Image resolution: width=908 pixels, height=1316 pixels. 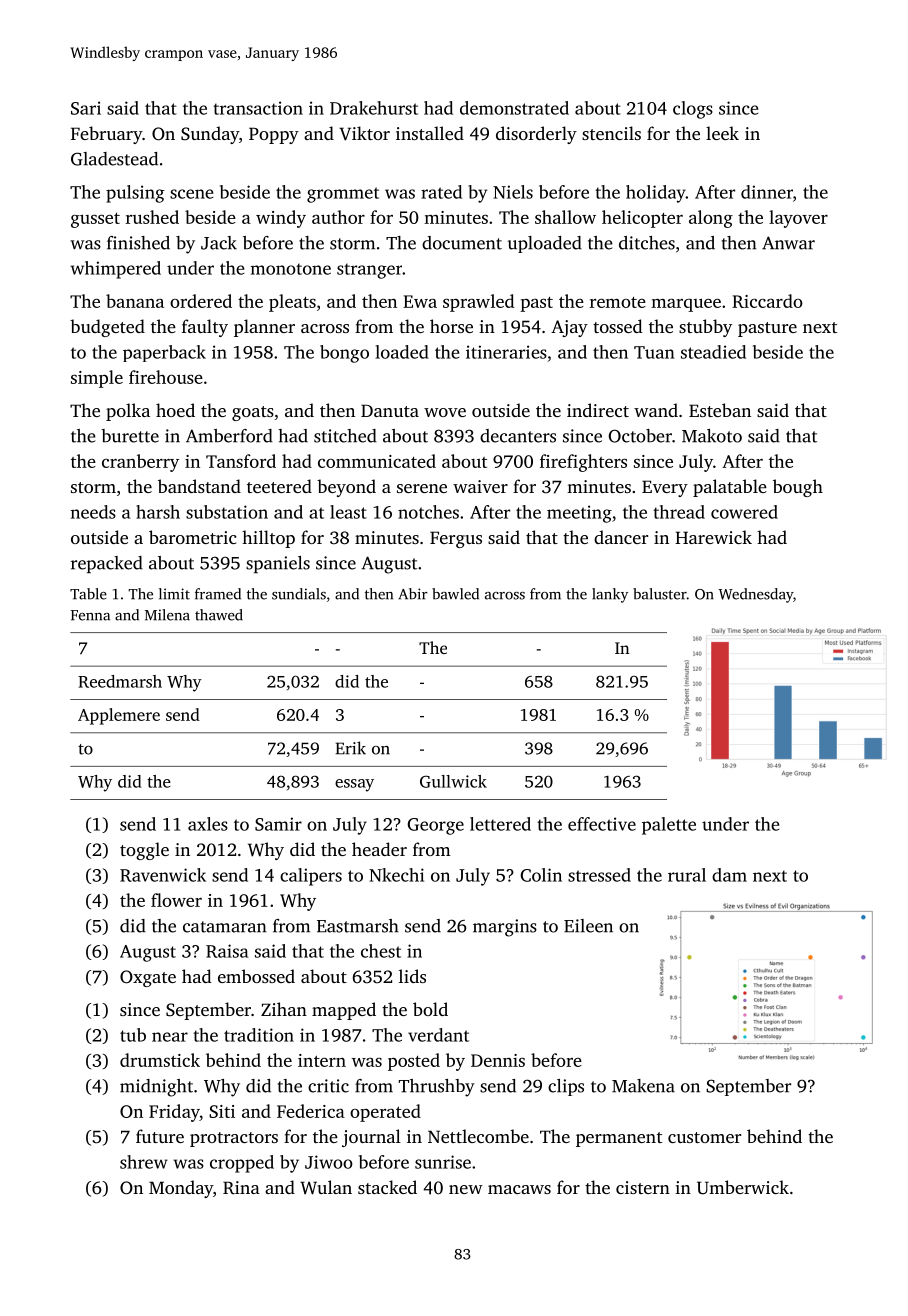 What do you see at coordinates (693, 110) in the image?
I see `clogs` at bounding box center [693, 110].
